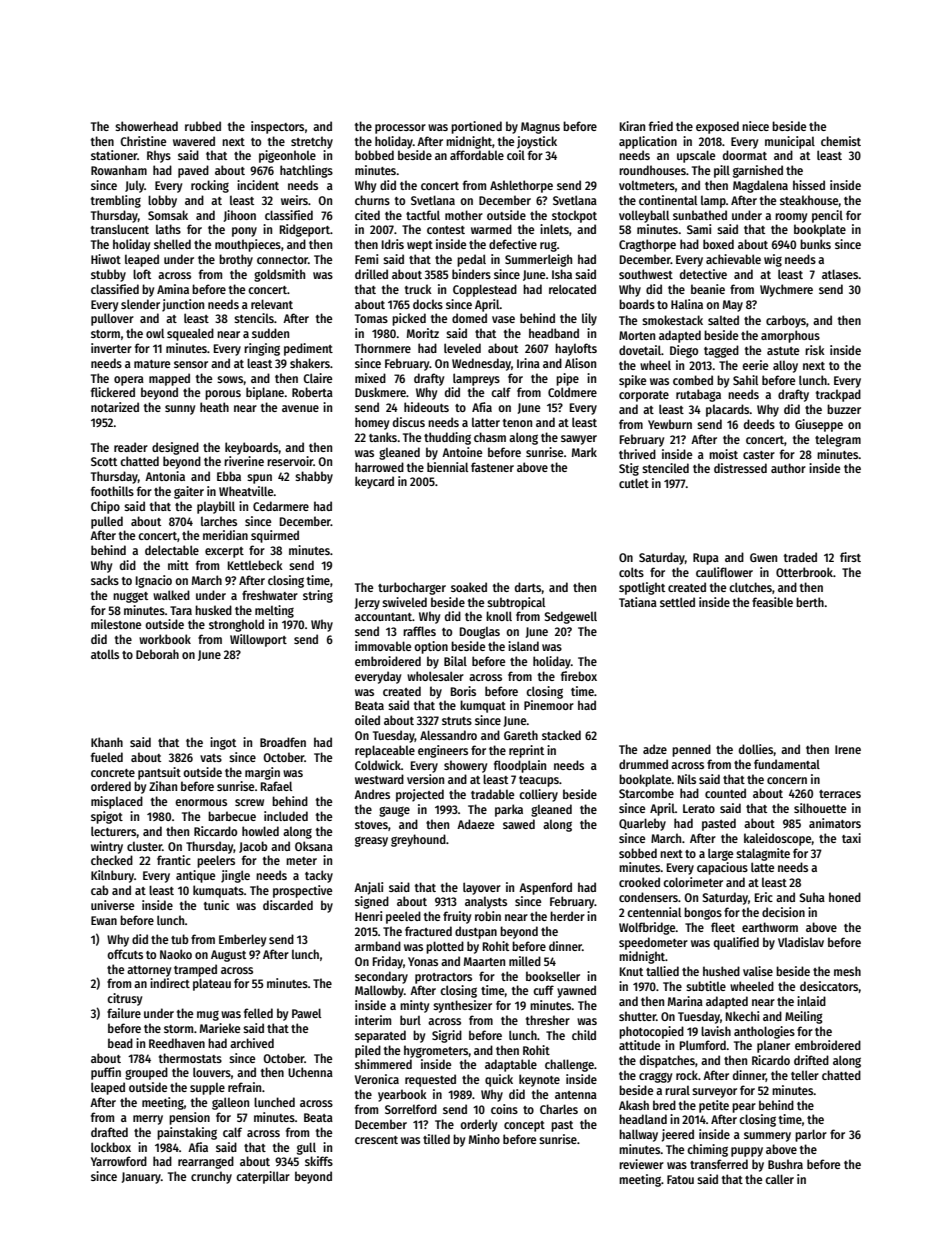  What do you see at coordinates (367, 215) in the document?
I see `cited` at bounding box center [367, 215].
